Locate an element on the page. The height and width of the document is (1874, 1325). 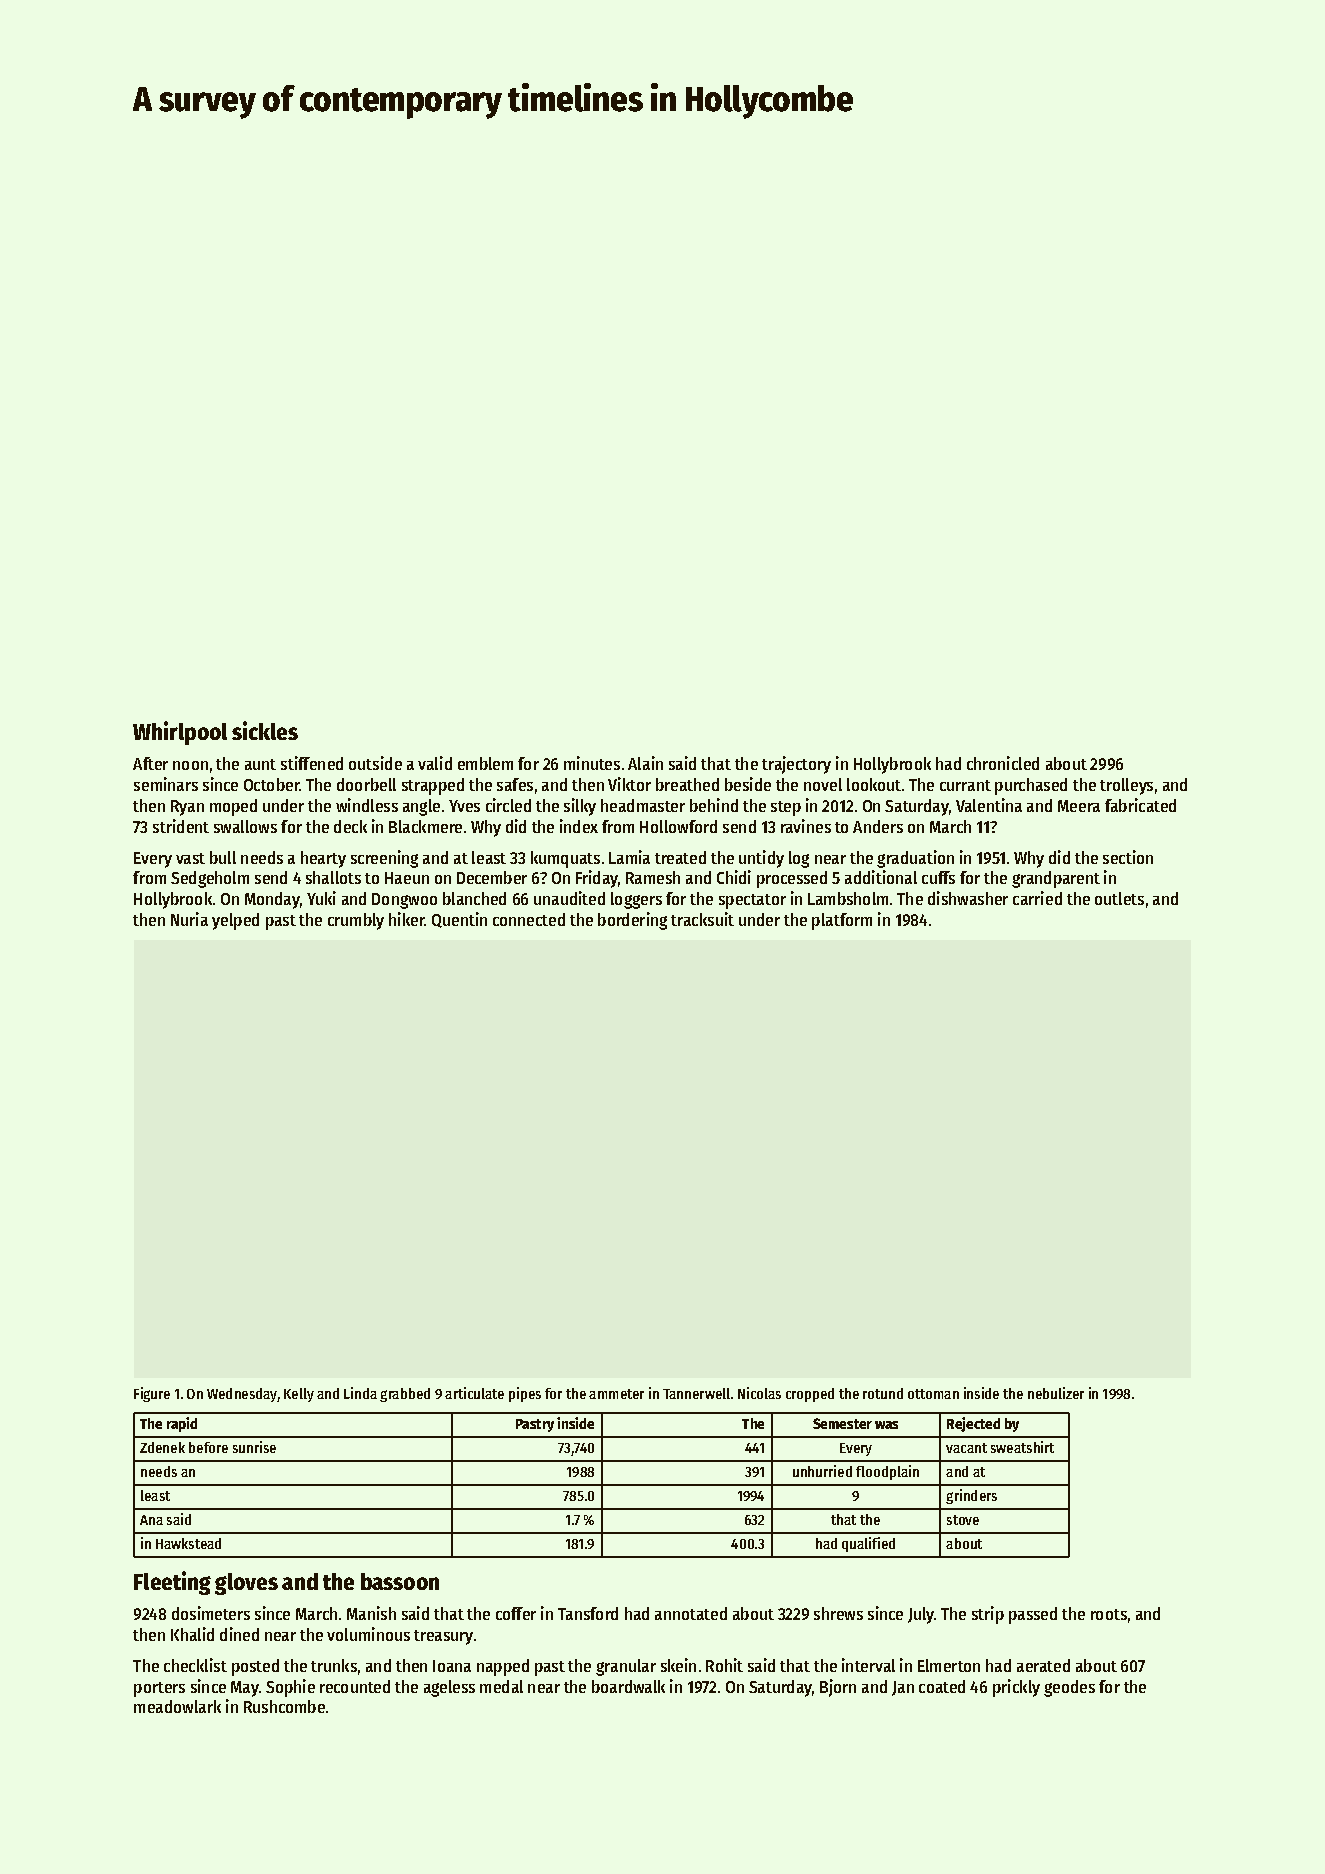
nebulizer is located at coordinates (1056, 1393).
